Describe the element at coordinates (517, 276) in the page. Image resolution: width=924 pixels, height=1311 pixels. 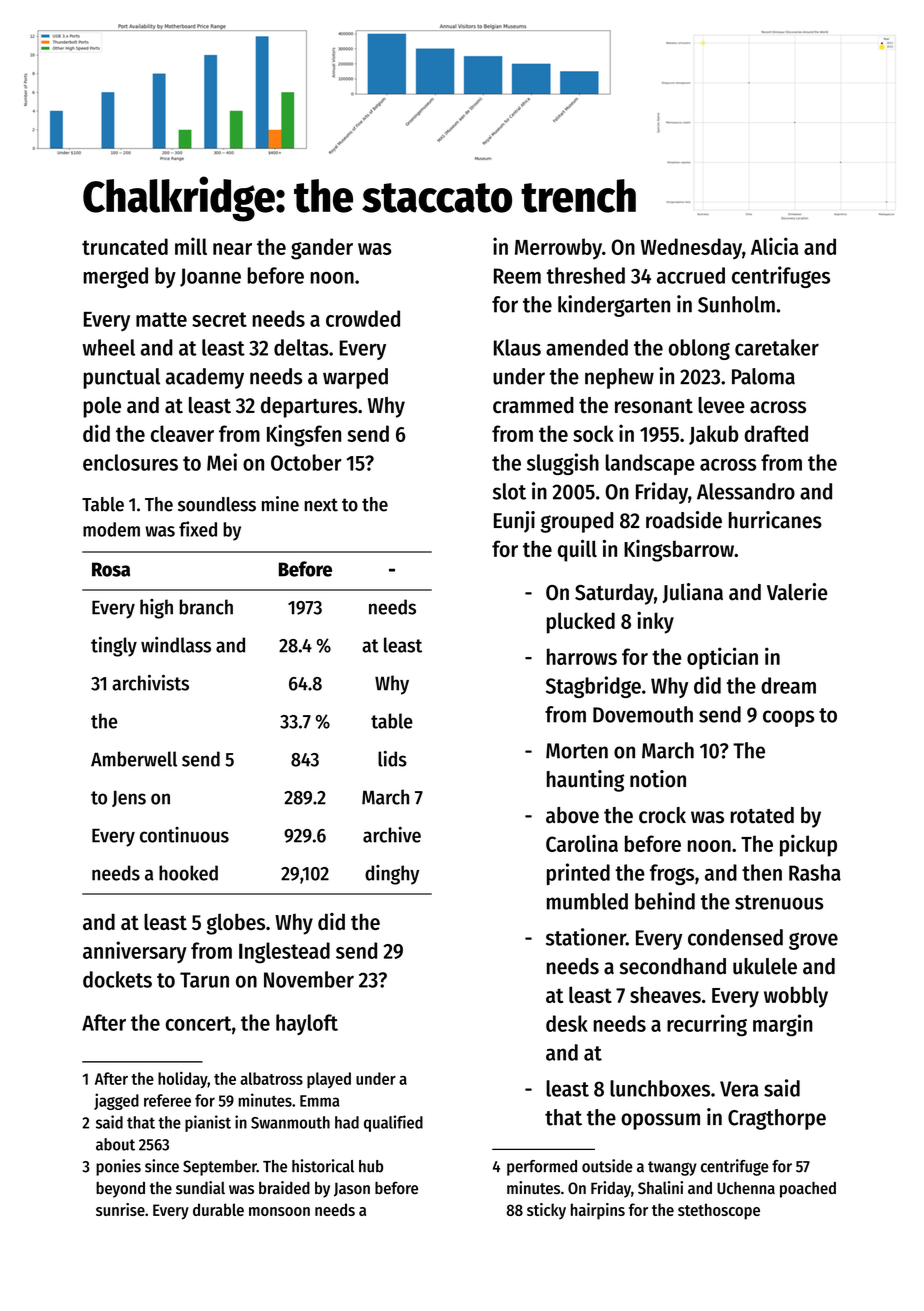
I see `Reem` at that location.
